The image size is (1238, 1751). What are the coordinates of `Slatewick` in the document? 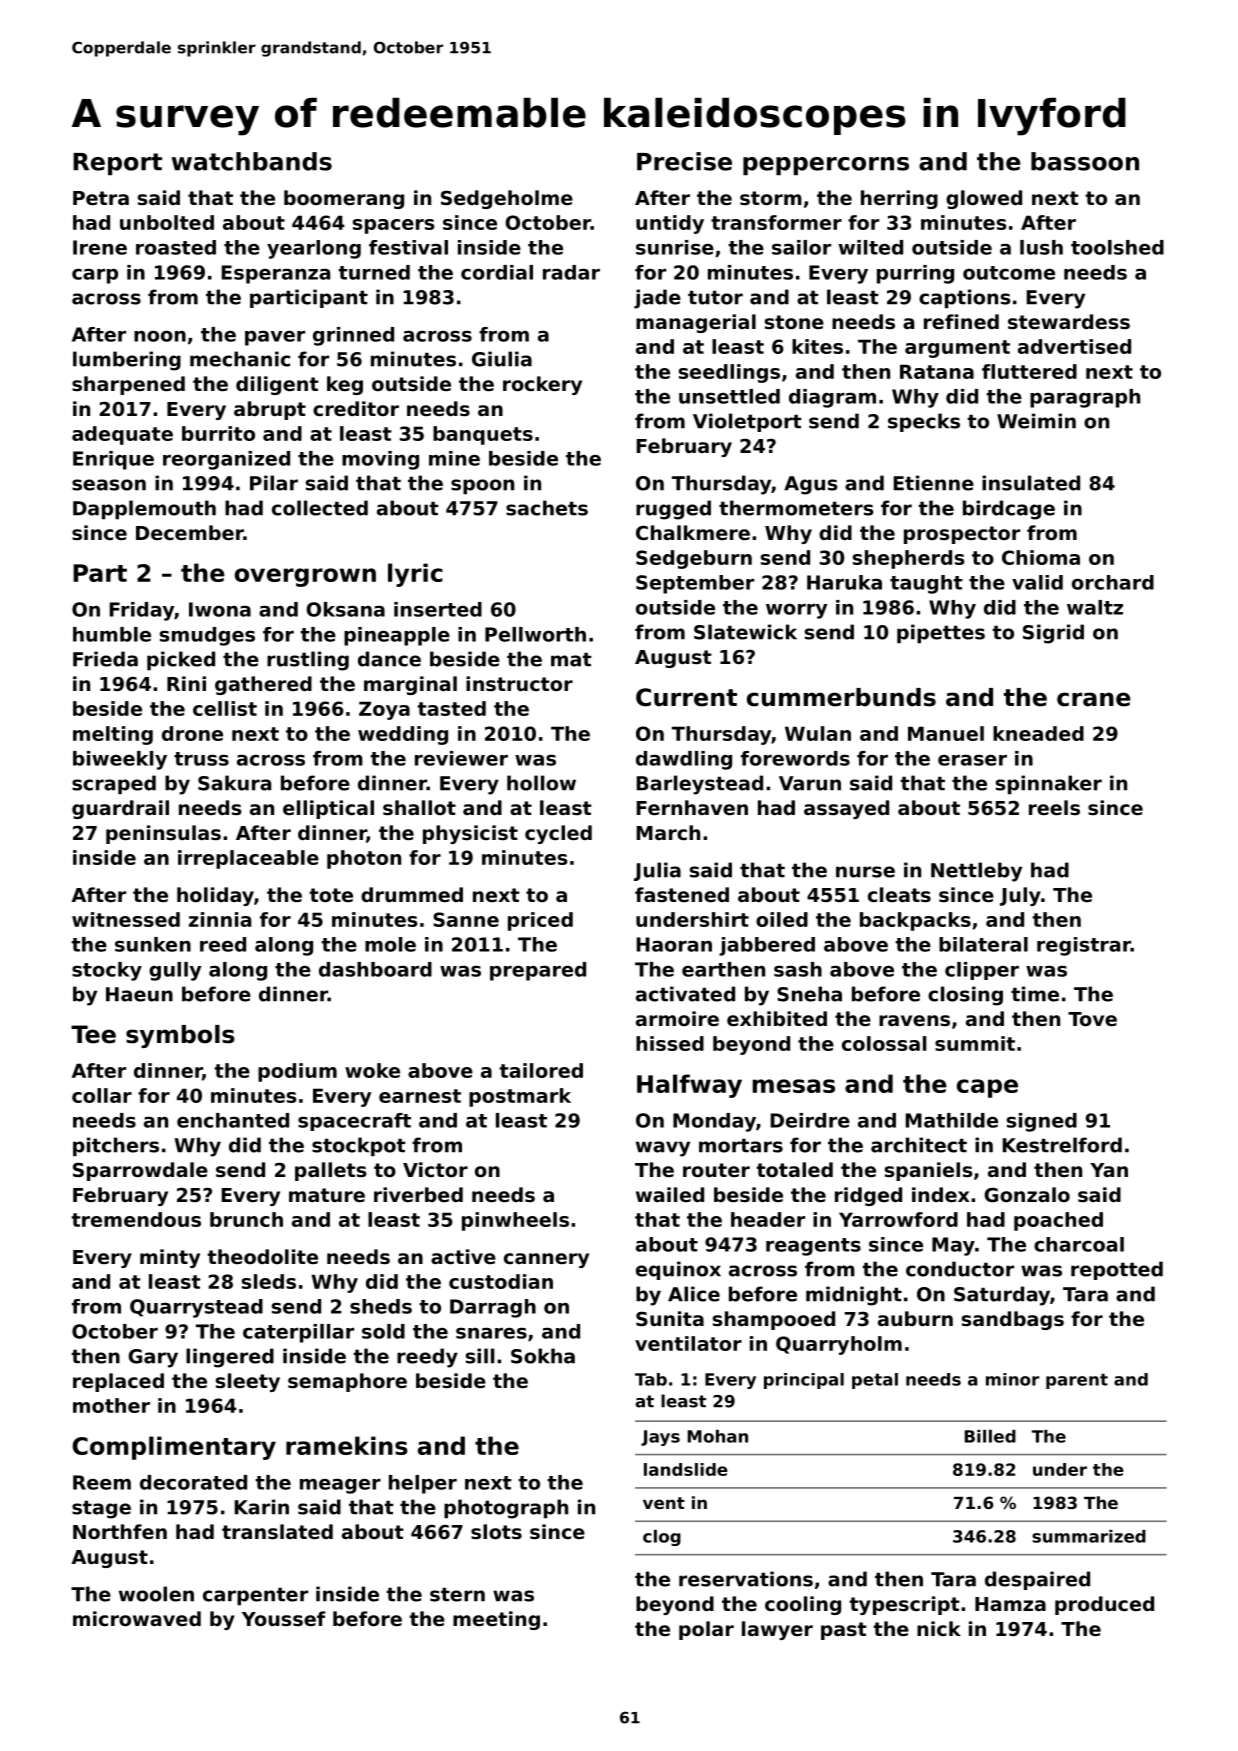 It's located at (745, 632).
